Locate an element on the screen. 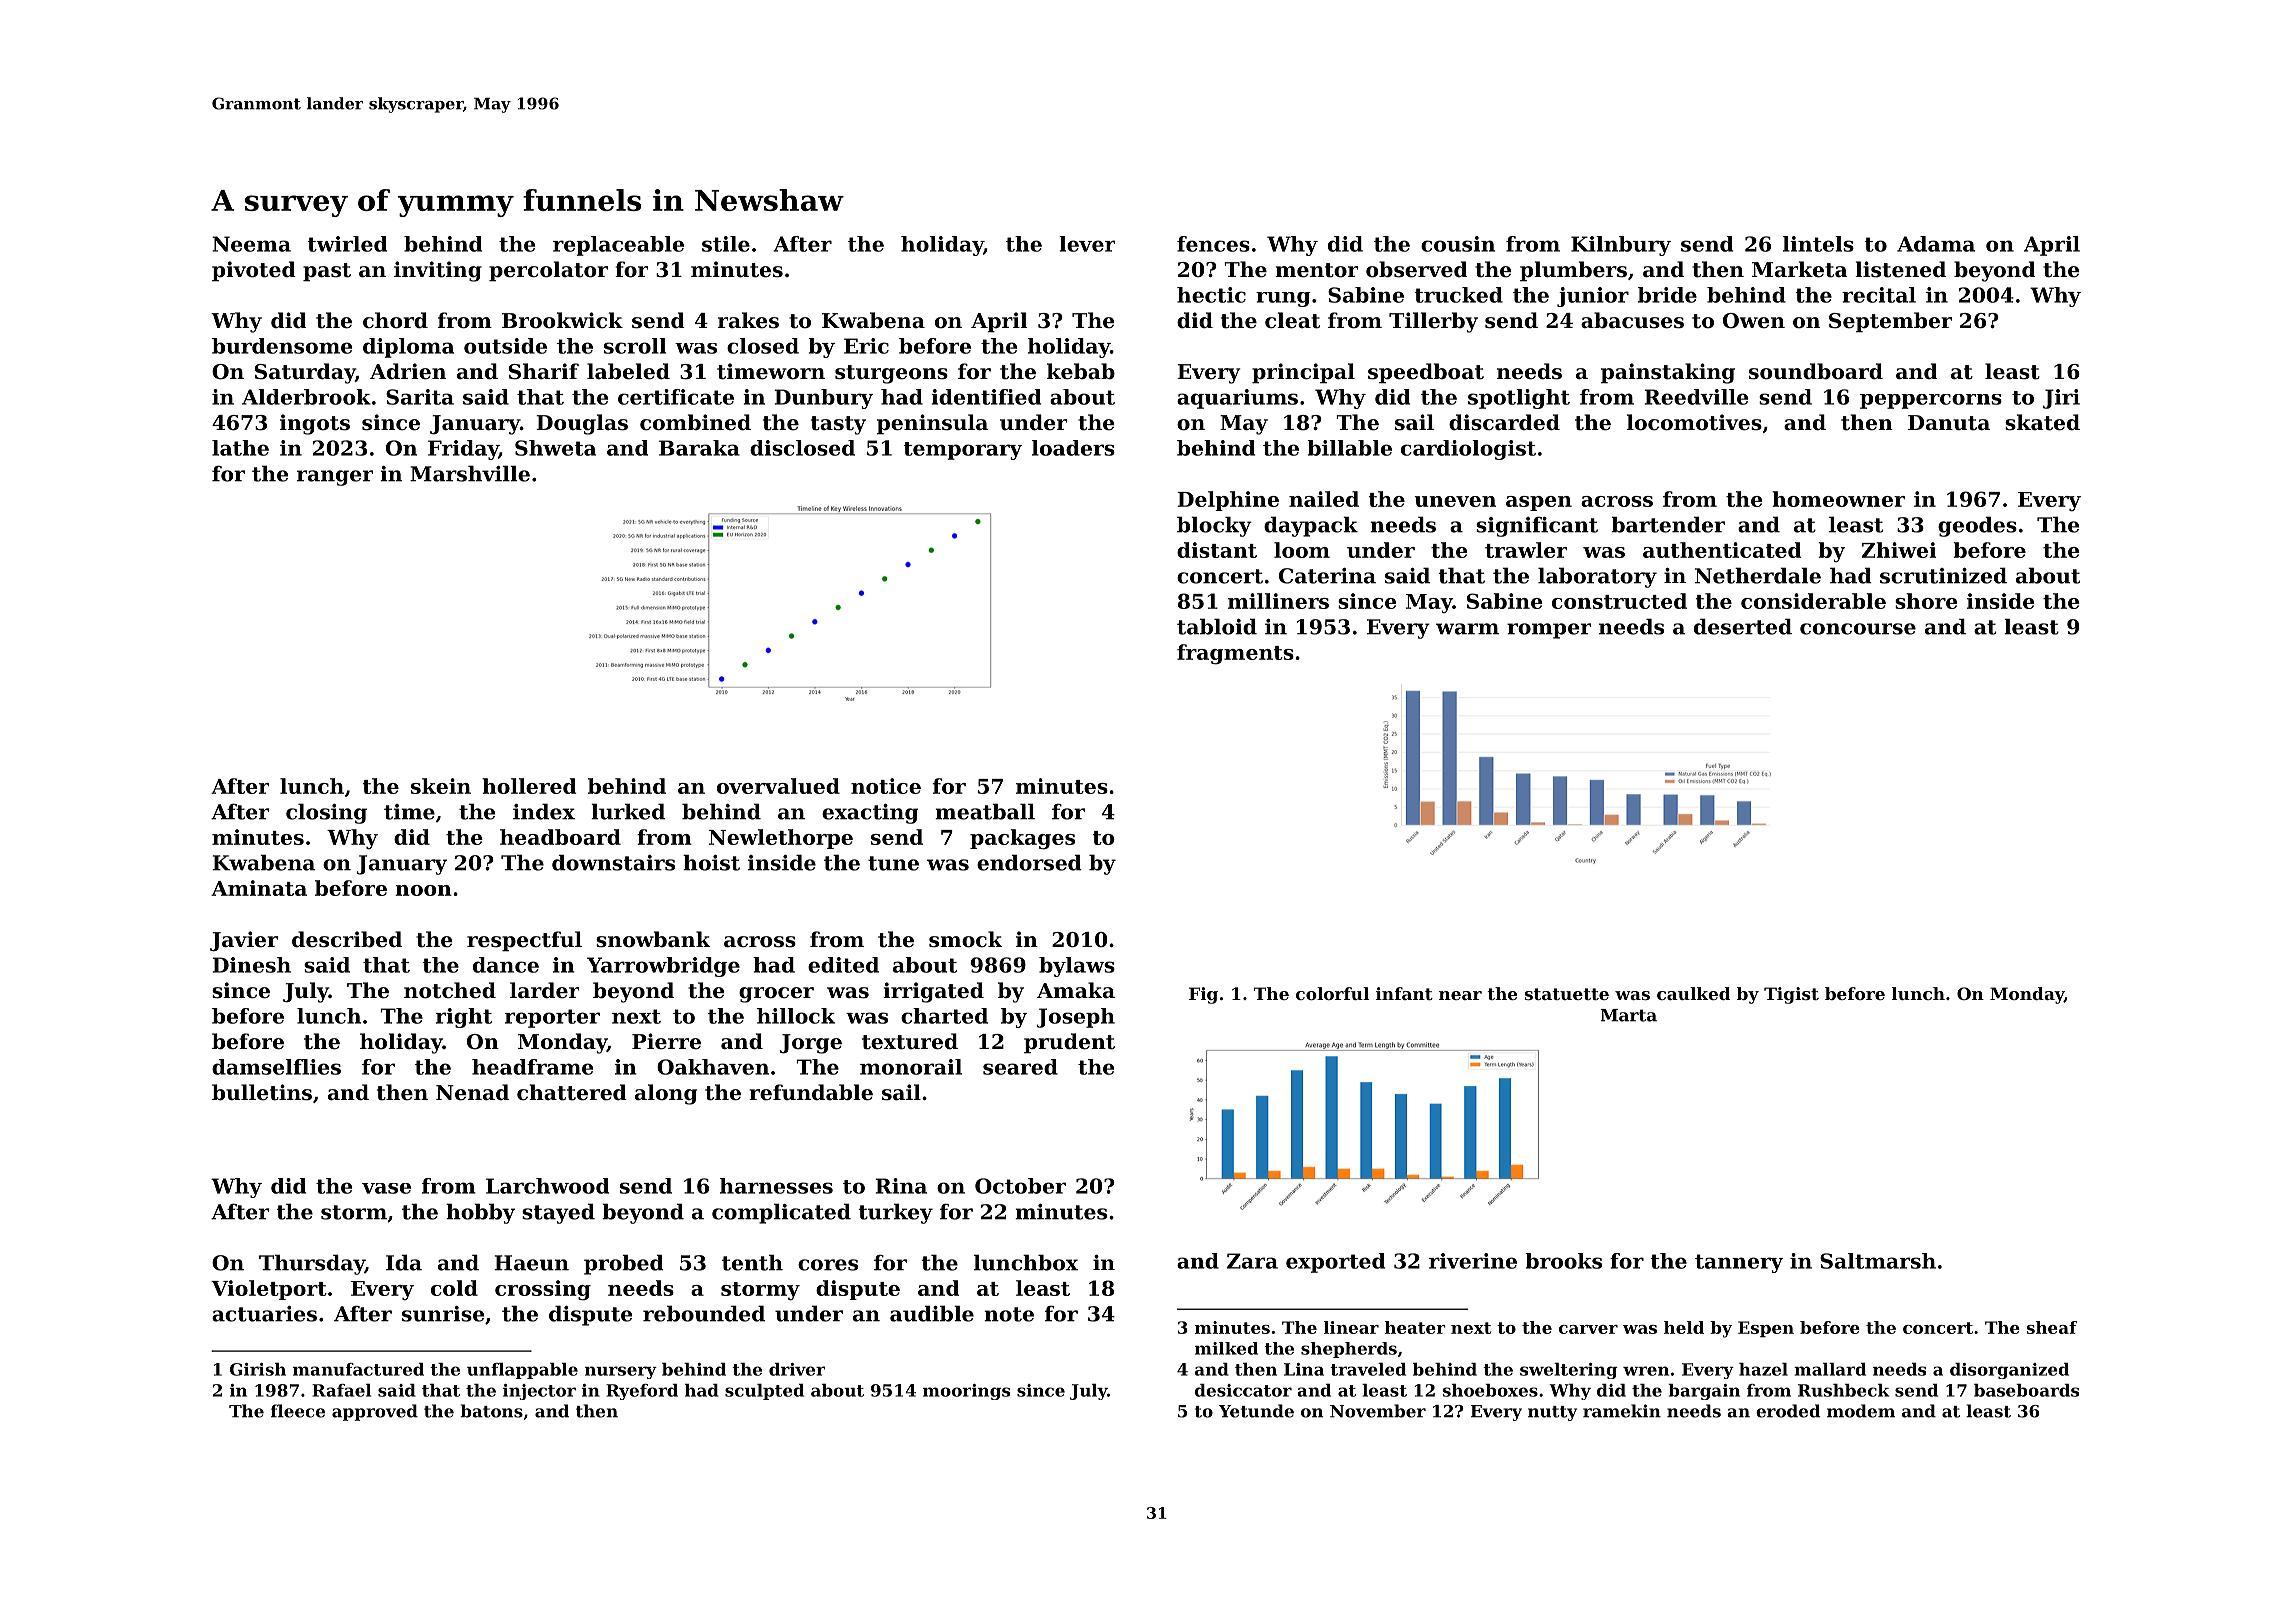 Image resolution: width=2292 pixels, height=1620 pixels. deserted is located at coordinates (1743, 626).
